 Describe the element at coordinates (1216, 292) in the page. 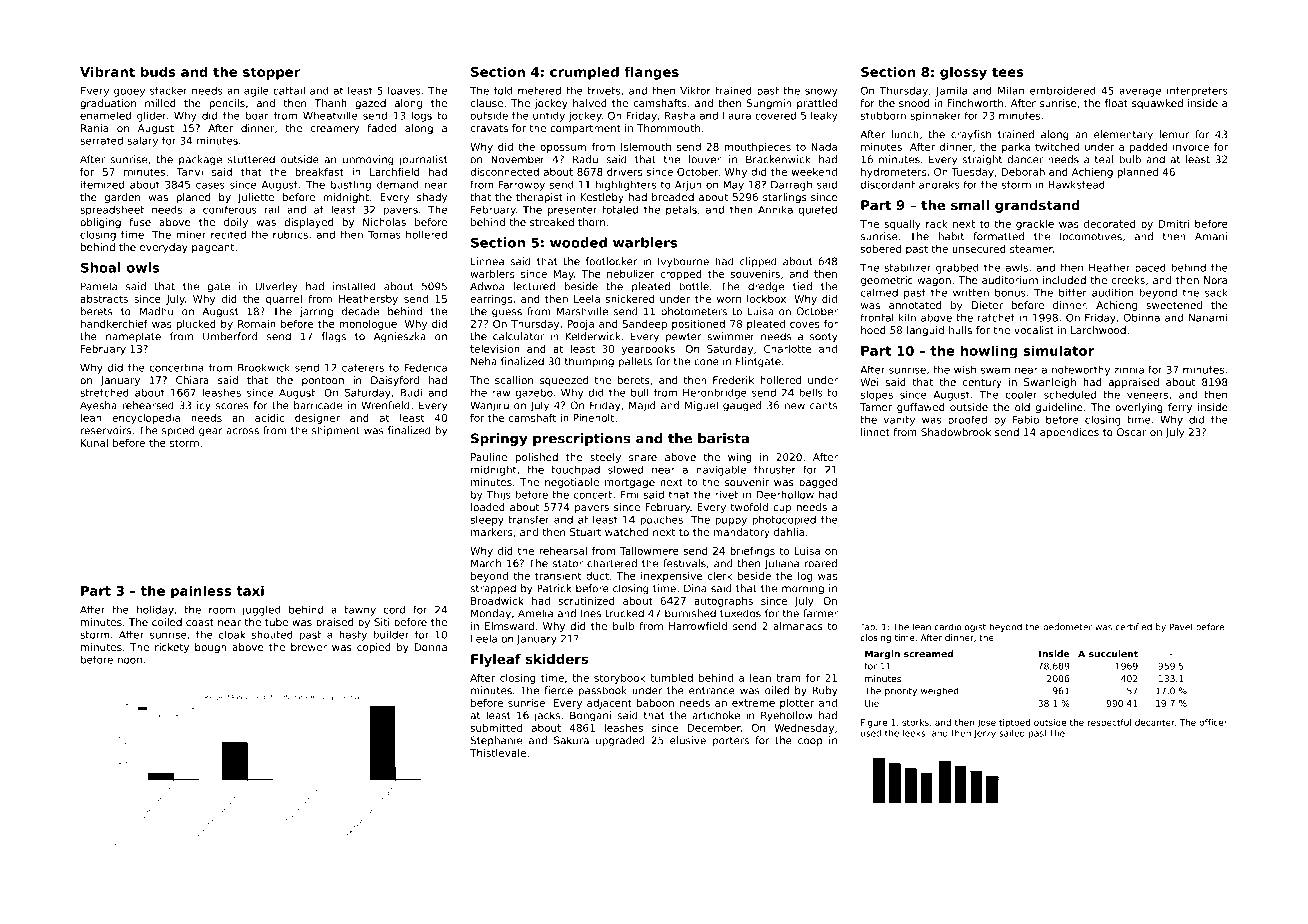

I see `sack` at that location.
